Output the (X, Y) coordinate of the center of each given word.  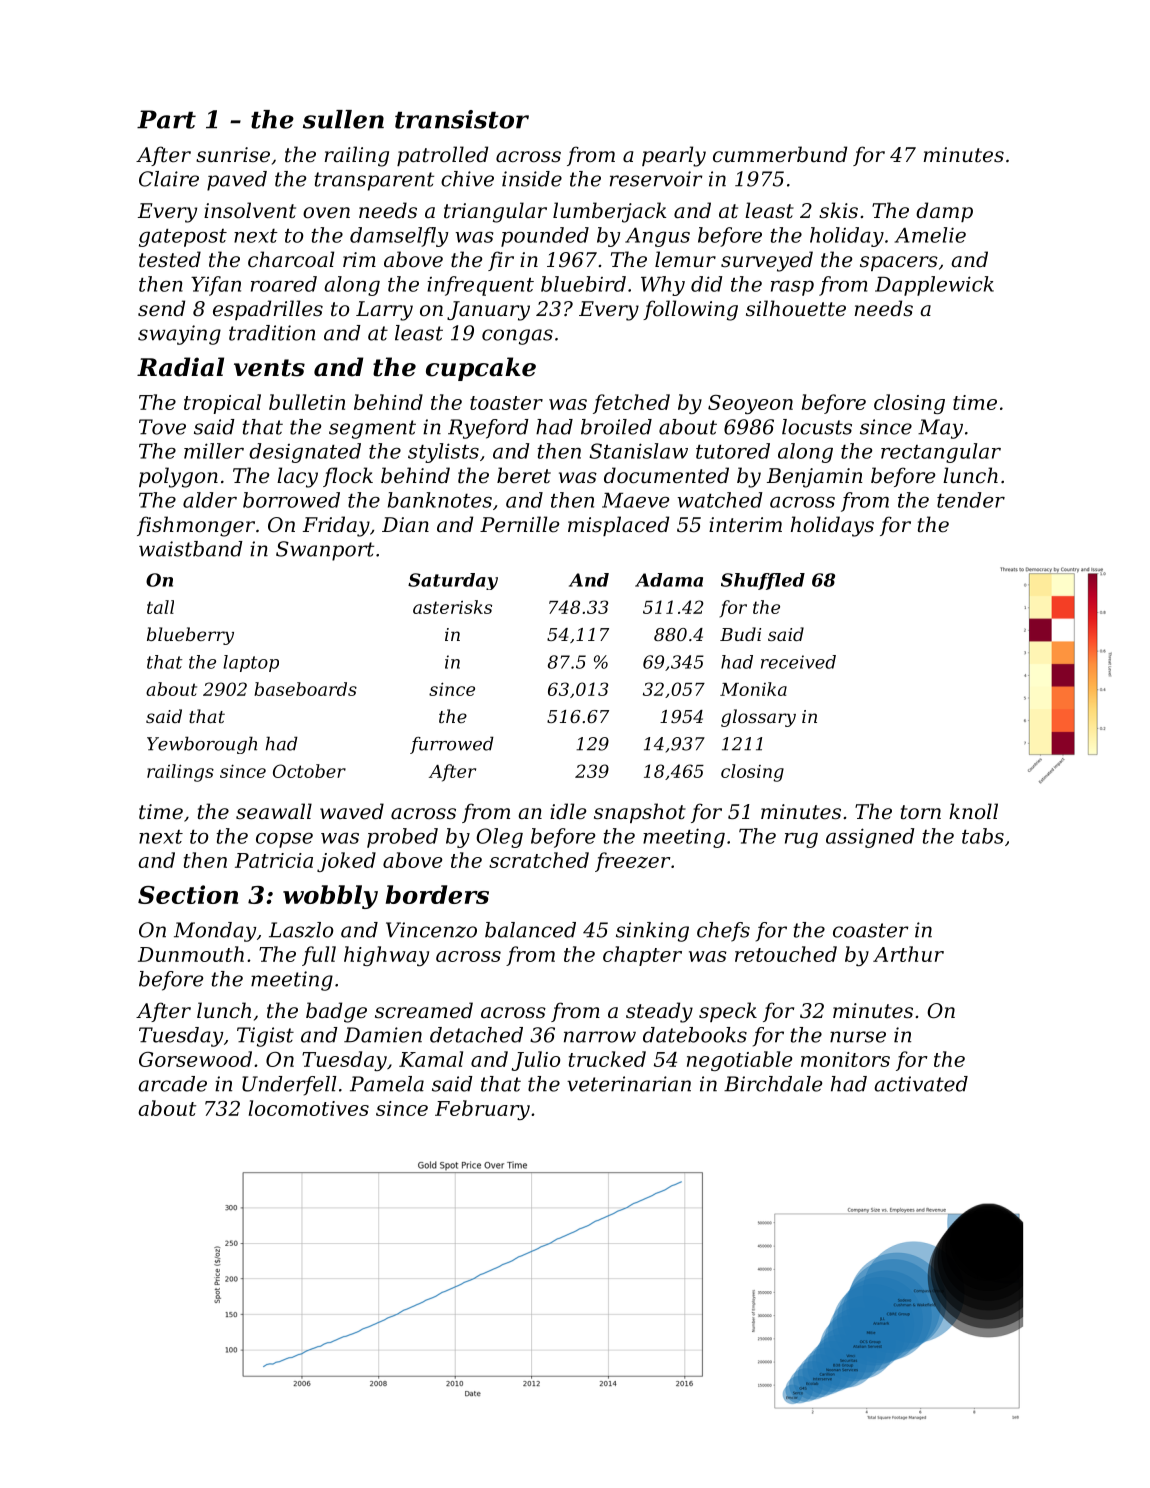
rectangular (941, 453)
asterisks (452, 607)
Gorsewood (195, 1059)
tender (971, 500)
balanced (530, 930)
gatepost (183, 238)
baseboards (305, 689)
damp (944, 212)
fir (501, 261)
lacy (297, 477)
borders (437, 894)
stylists (443, 453)
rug (801, 840)
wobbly (330, 897)
